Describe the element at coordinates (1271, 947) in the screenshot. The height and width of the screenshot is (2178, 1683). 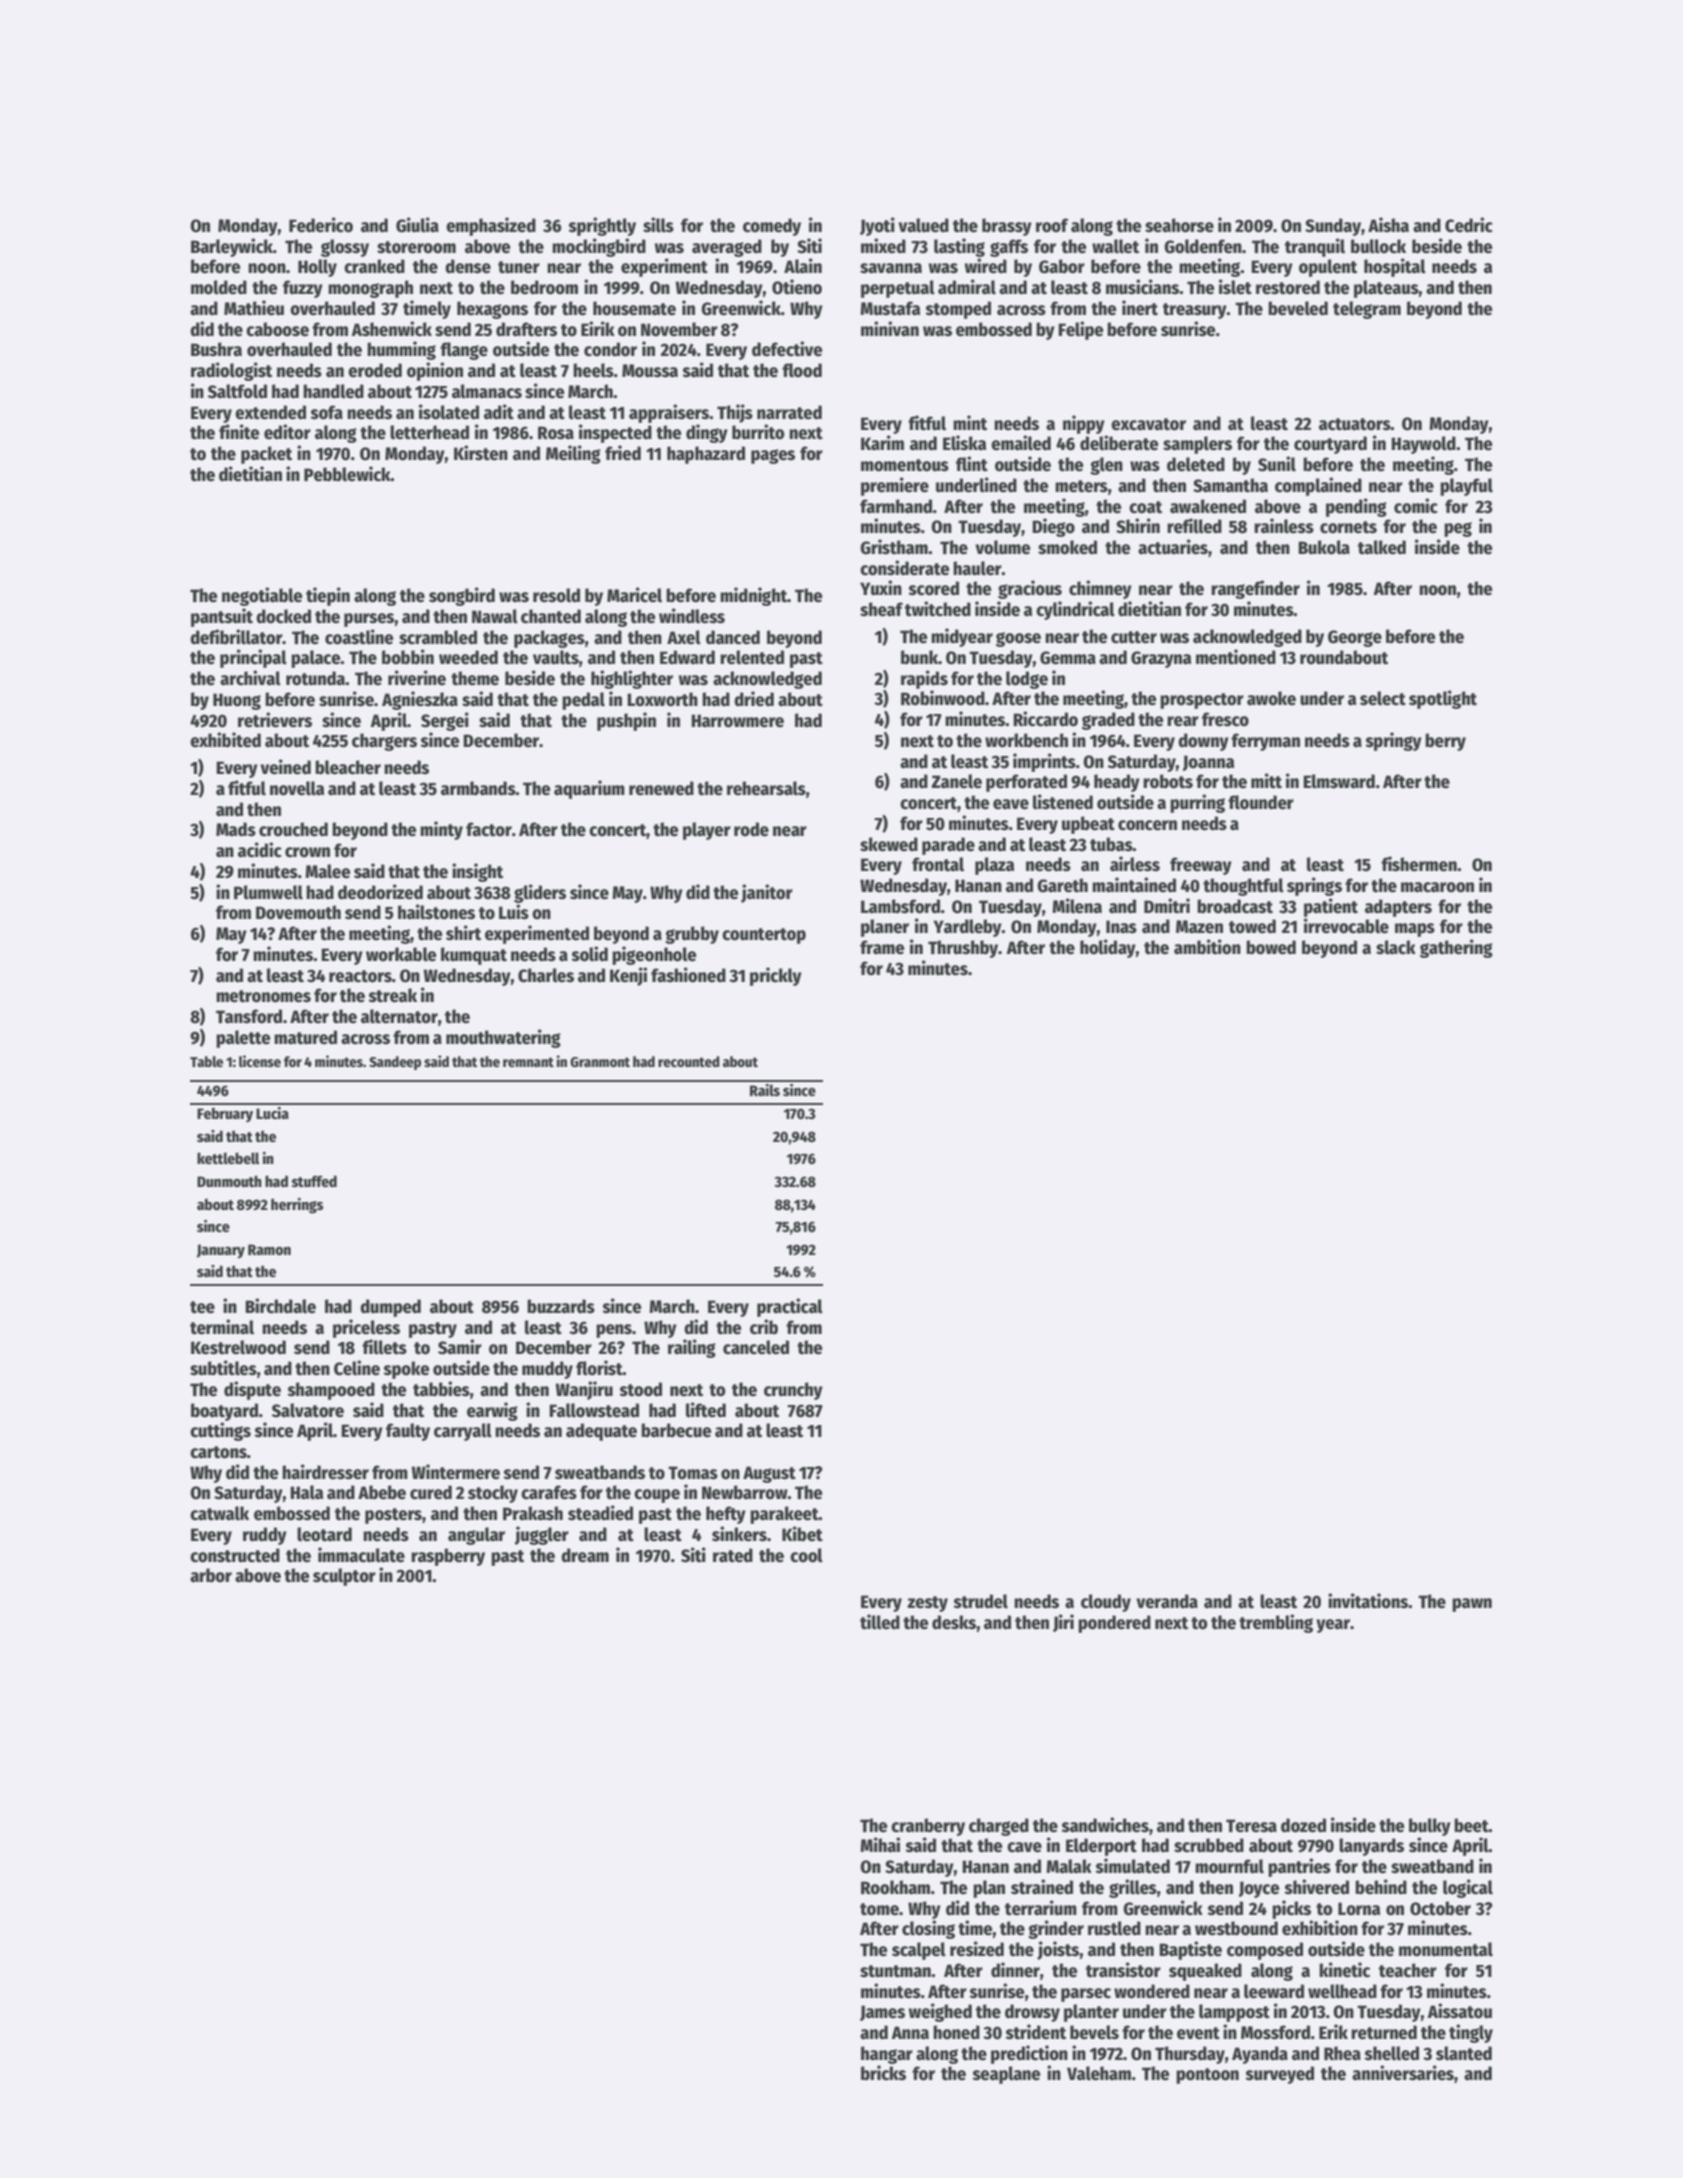
I see `bowed` at that location.
